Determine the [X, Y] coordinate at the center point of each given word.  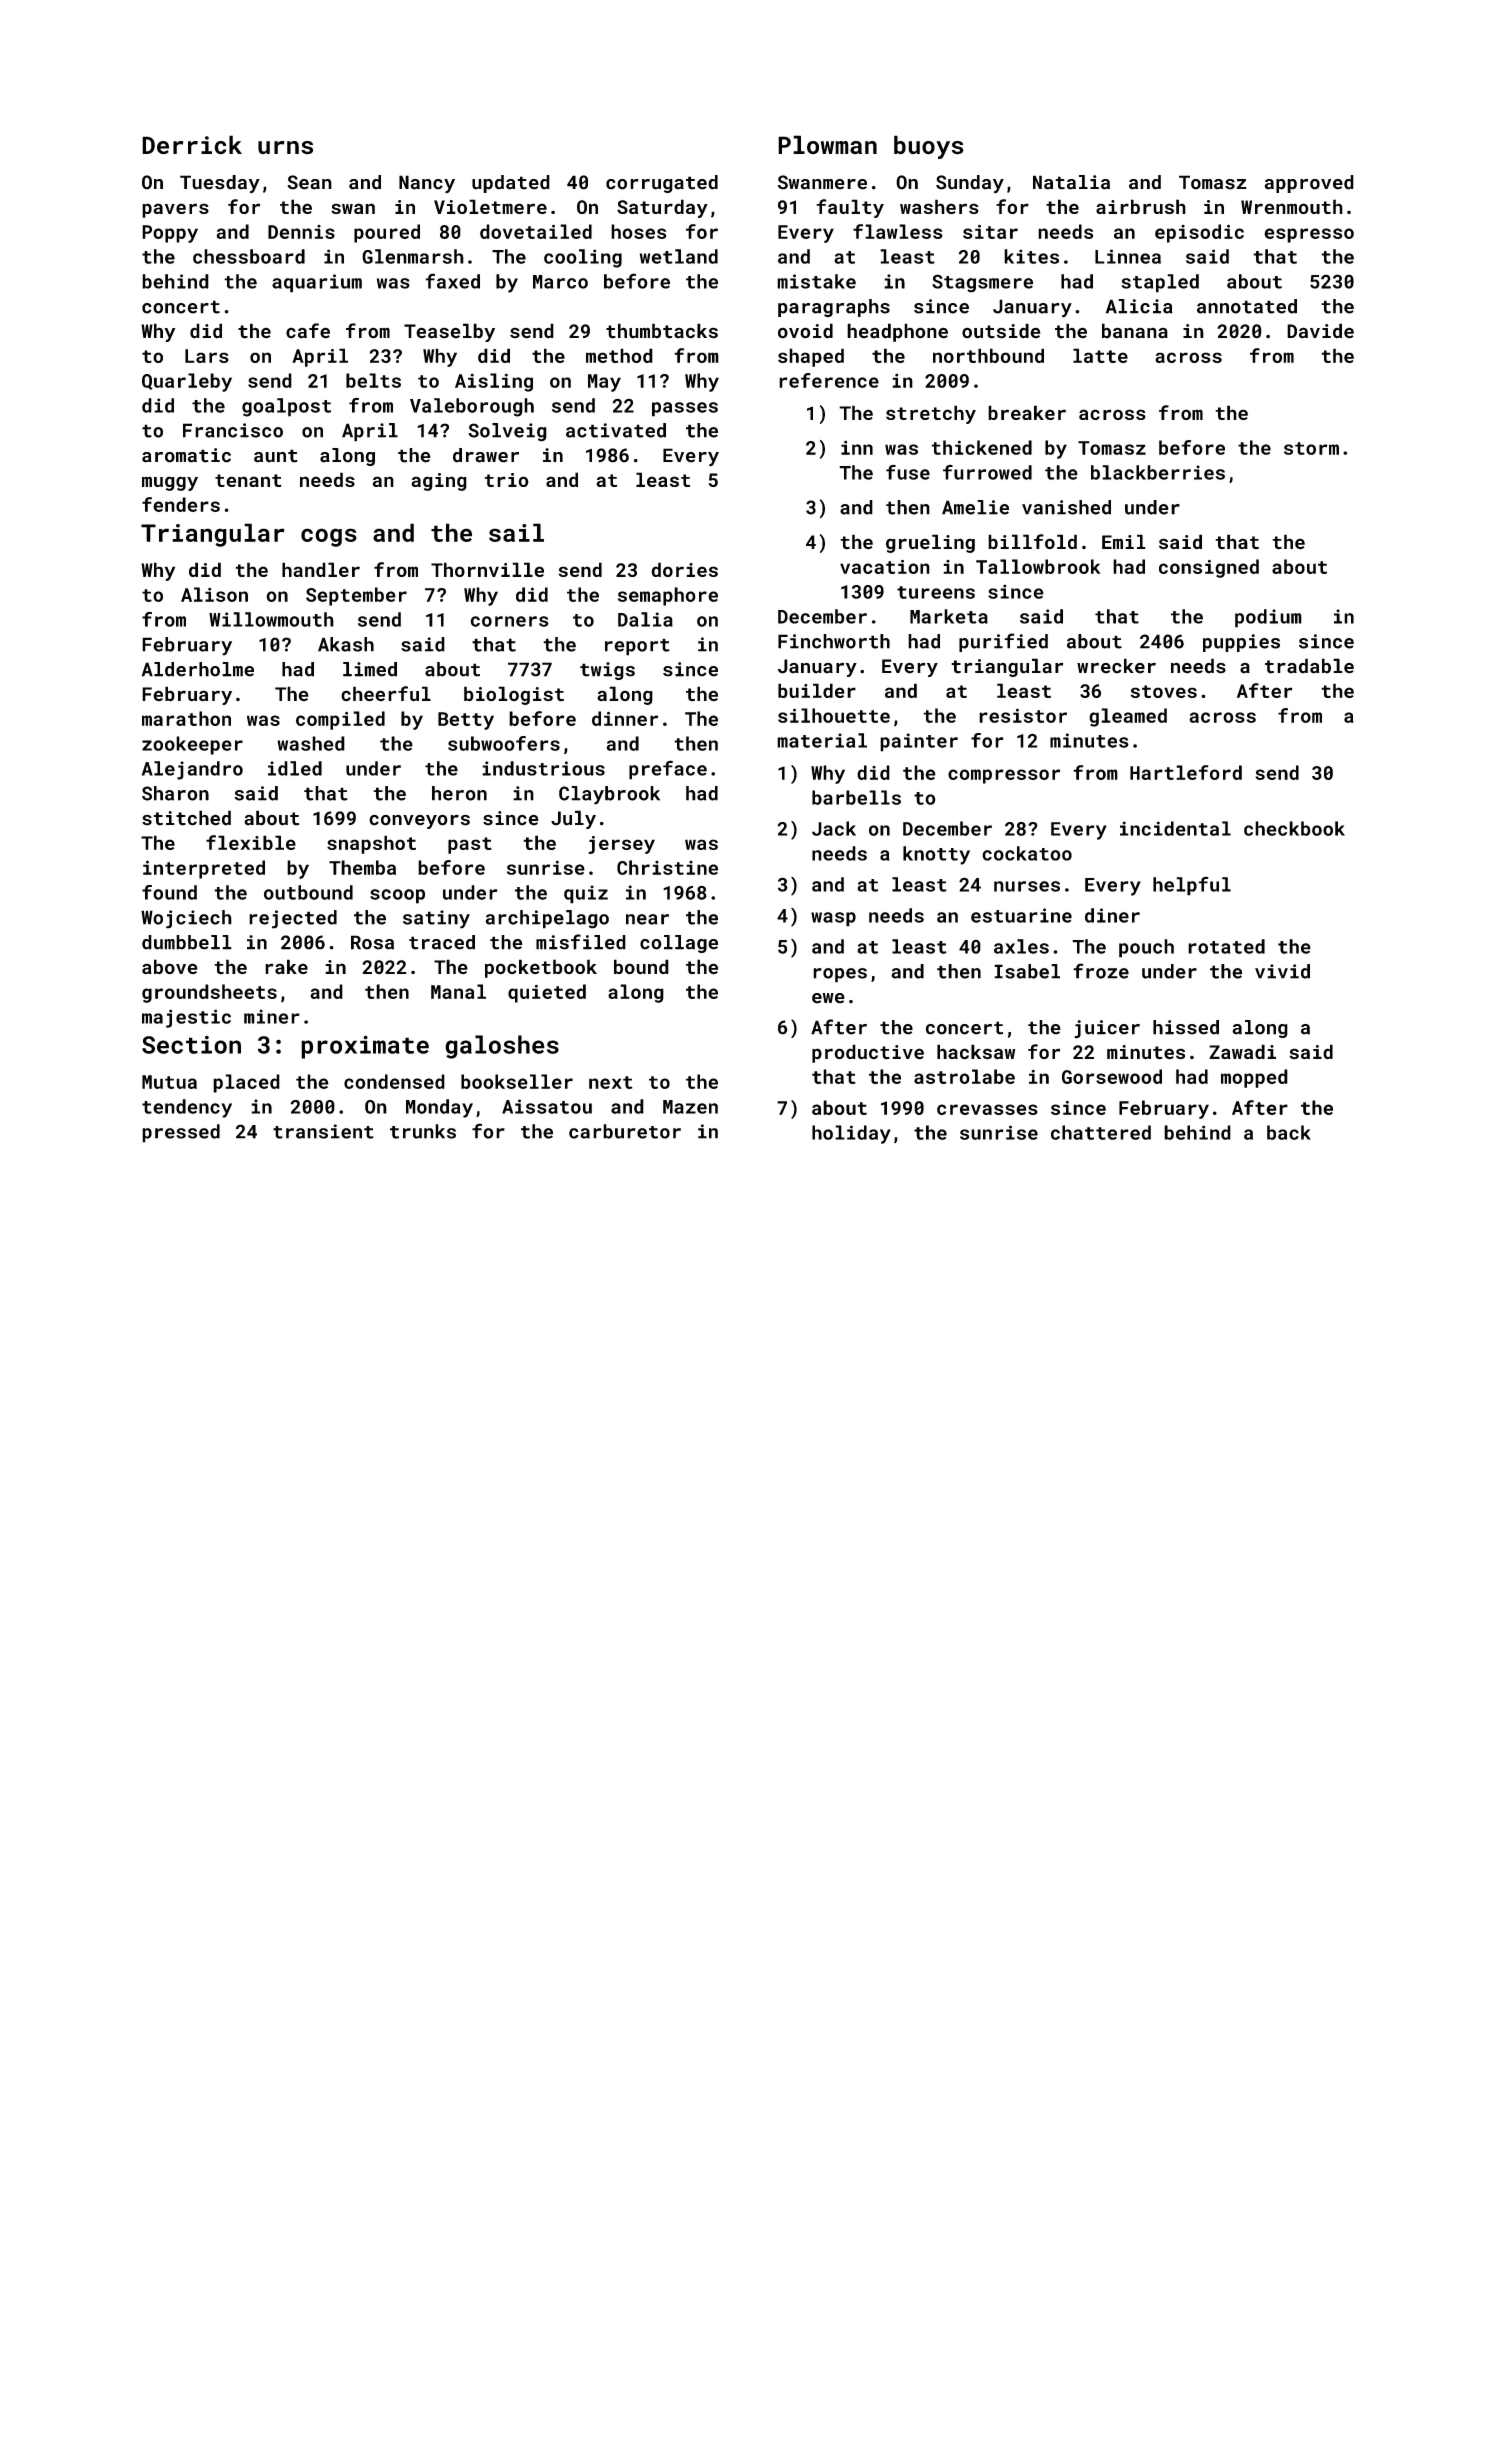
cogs [329, 537]
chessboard [249, 256]
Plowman [827, 144]
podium [1268, 618]
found [169, 892]
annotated [1247, 306]
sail [516, 532]
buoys [929, 147]
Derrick [192, 145]
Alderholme [198, 669]
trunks [423, 1131]
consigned [1209, 568]
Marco [560, 282]
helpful [1192, 886]
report [637, 647]
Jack [834, 828]
